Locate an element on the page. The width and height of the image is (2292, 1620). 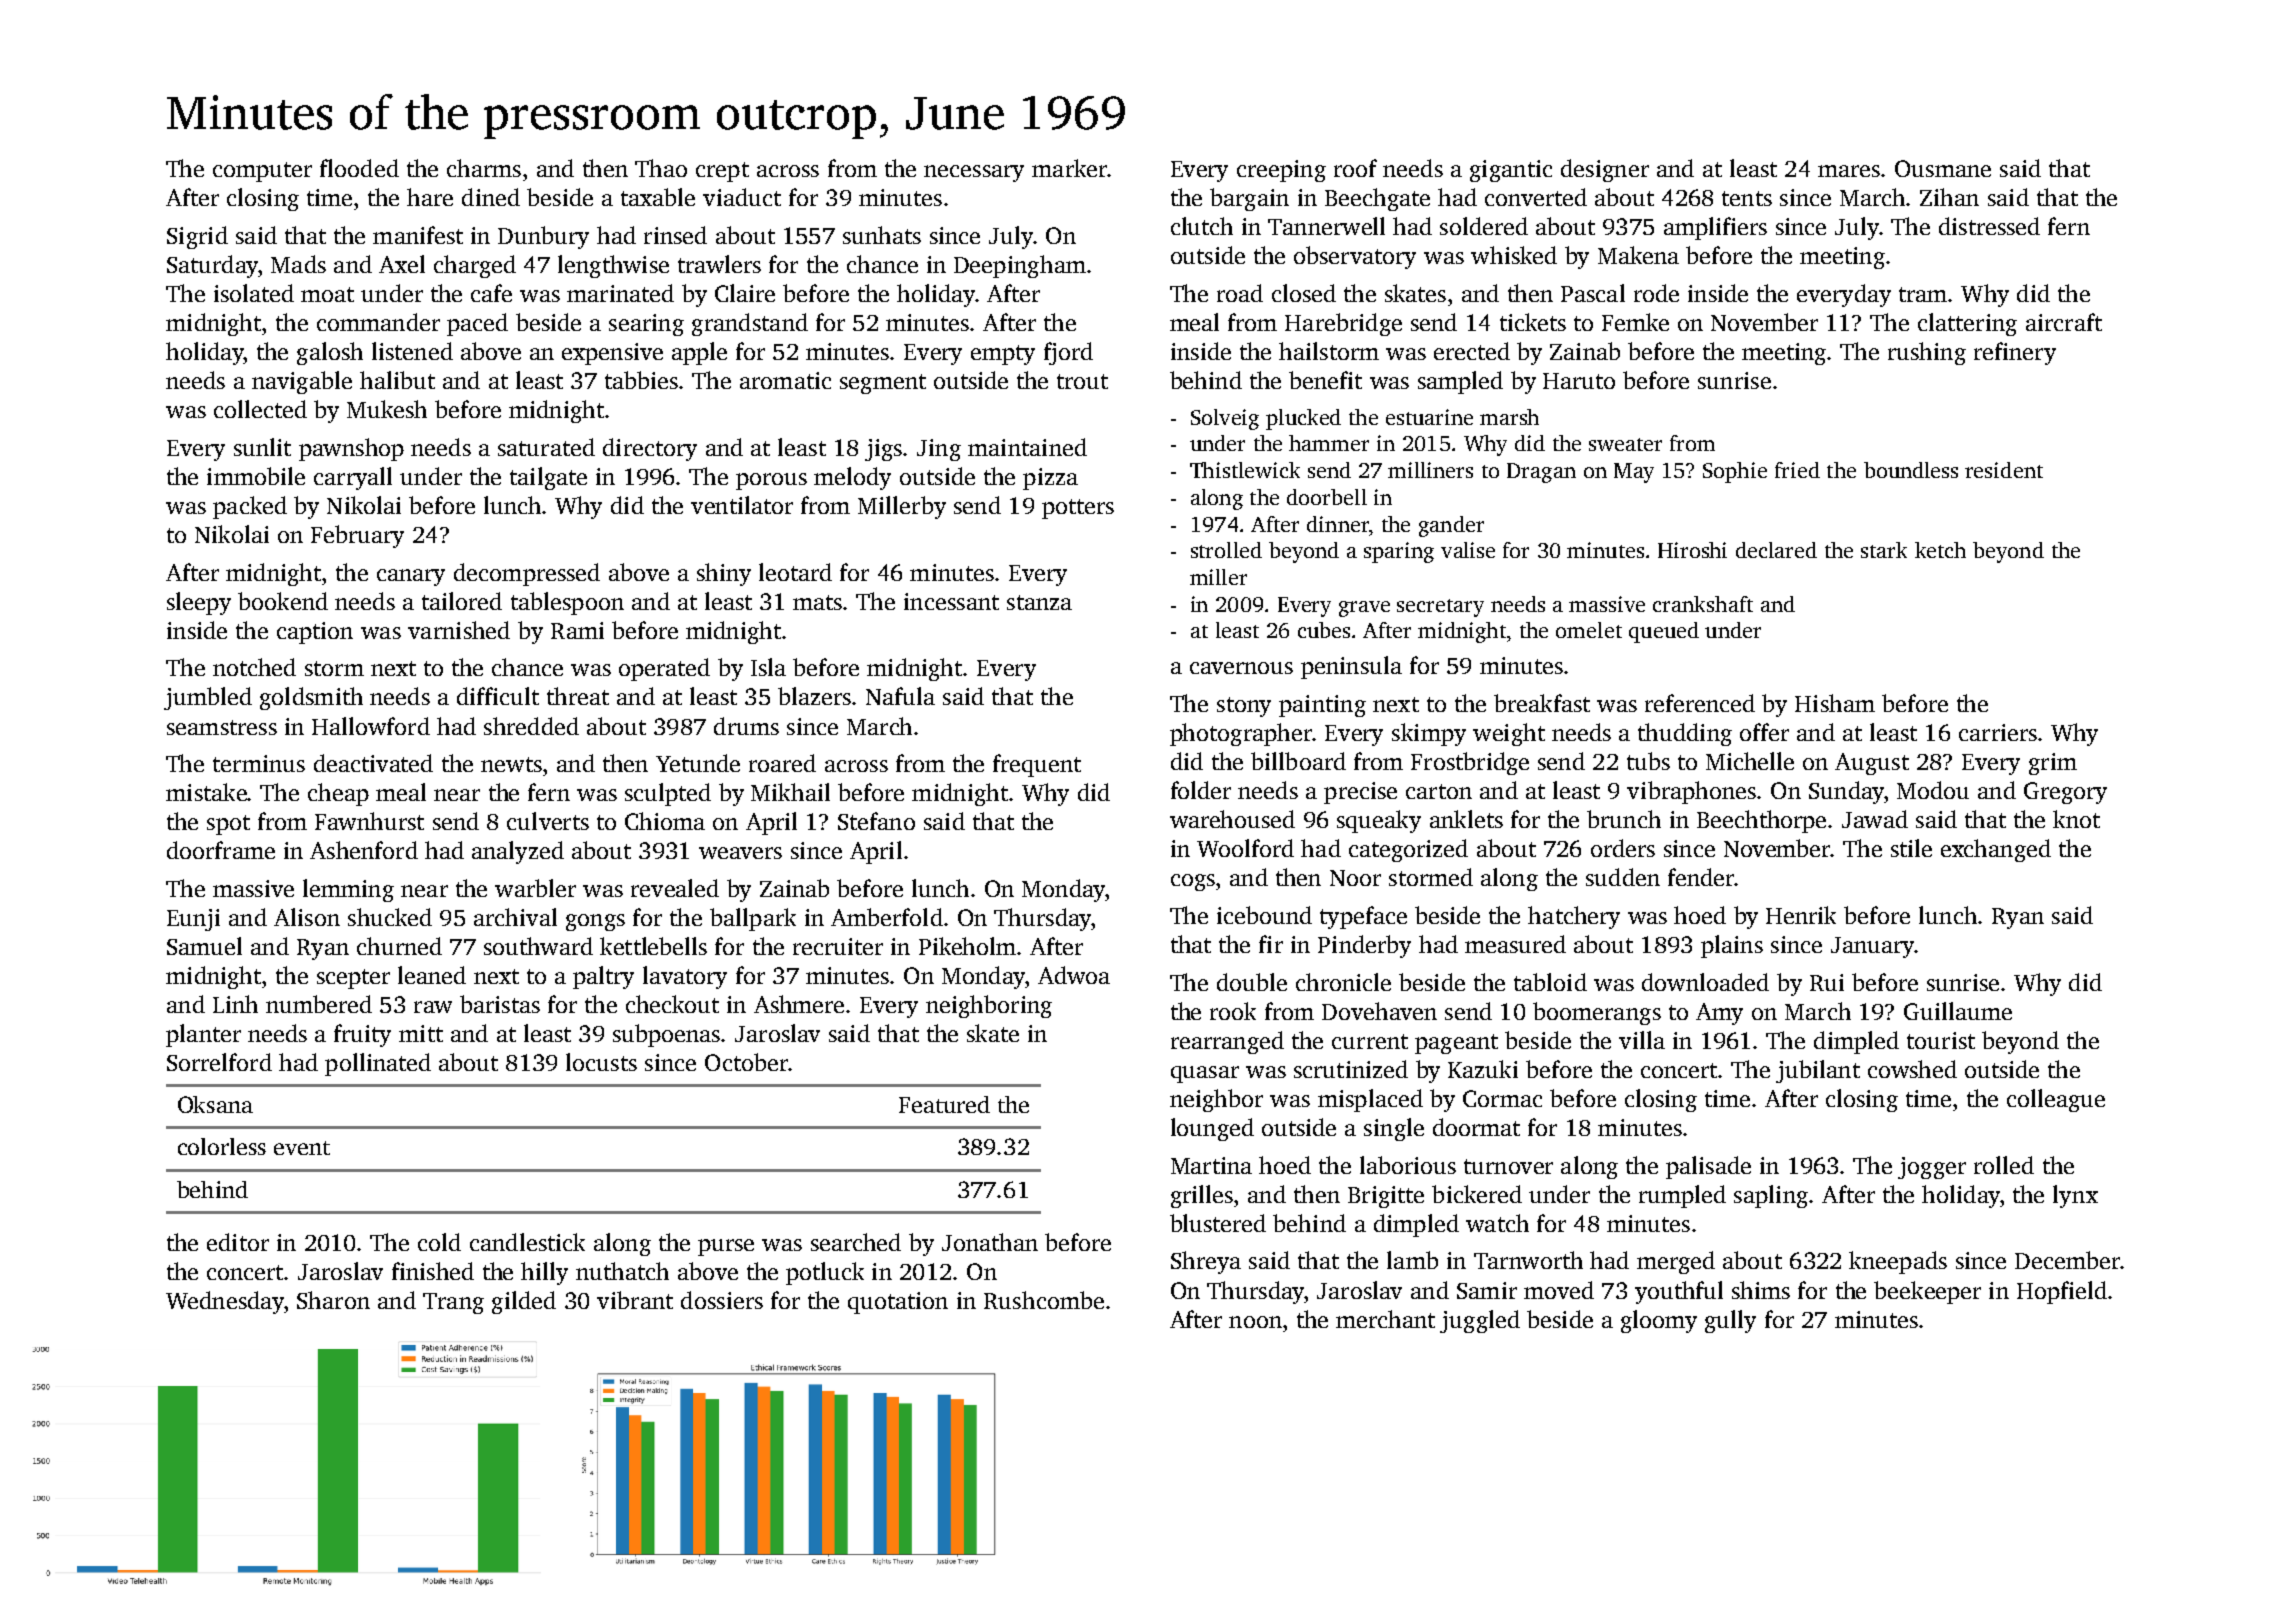
palisade is located at coordinates (1708, 1167).
